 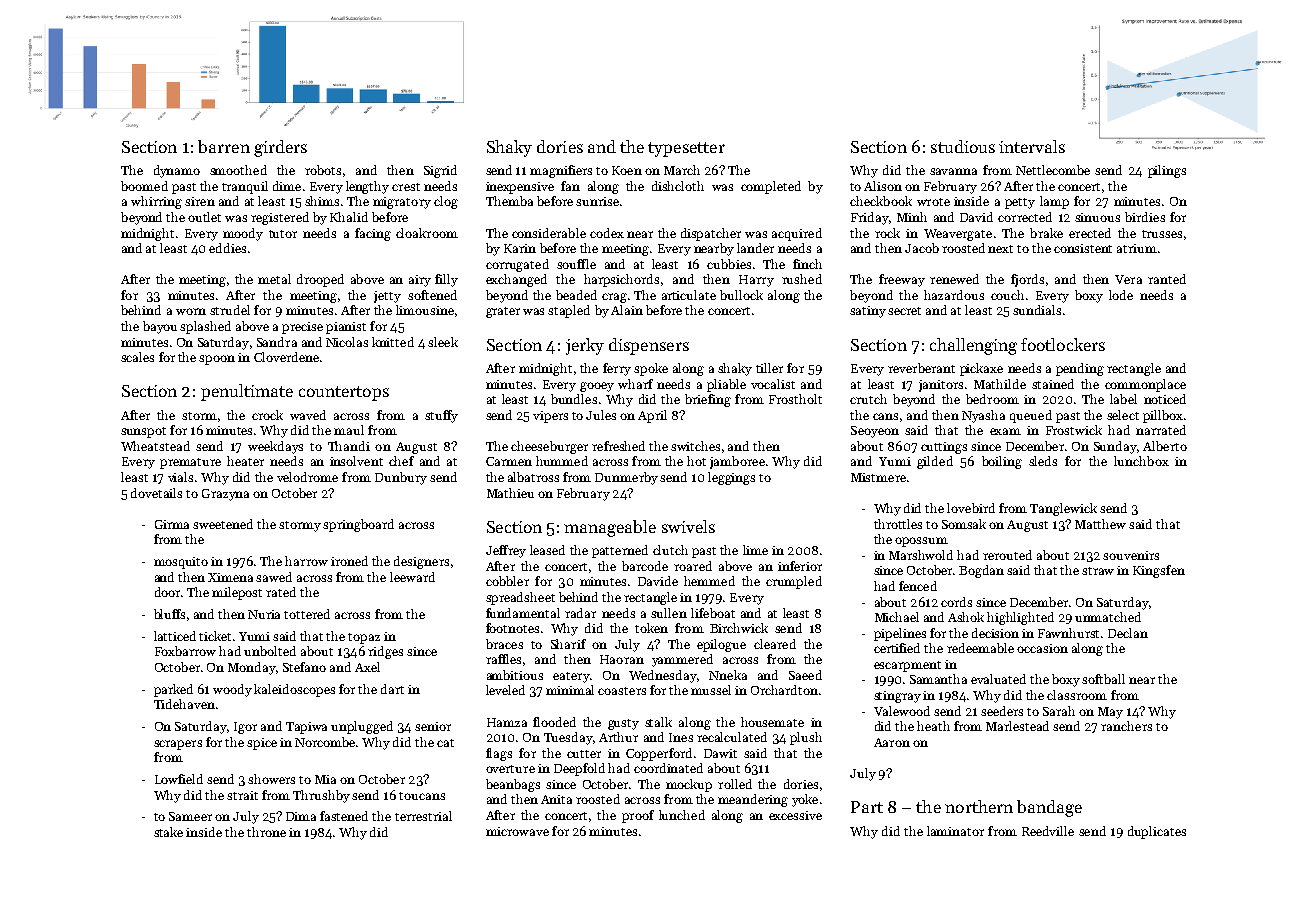 What do you see at coordinates (1167, 171) in the page?
I see `pilings` at bounding box center [1167, 171].
